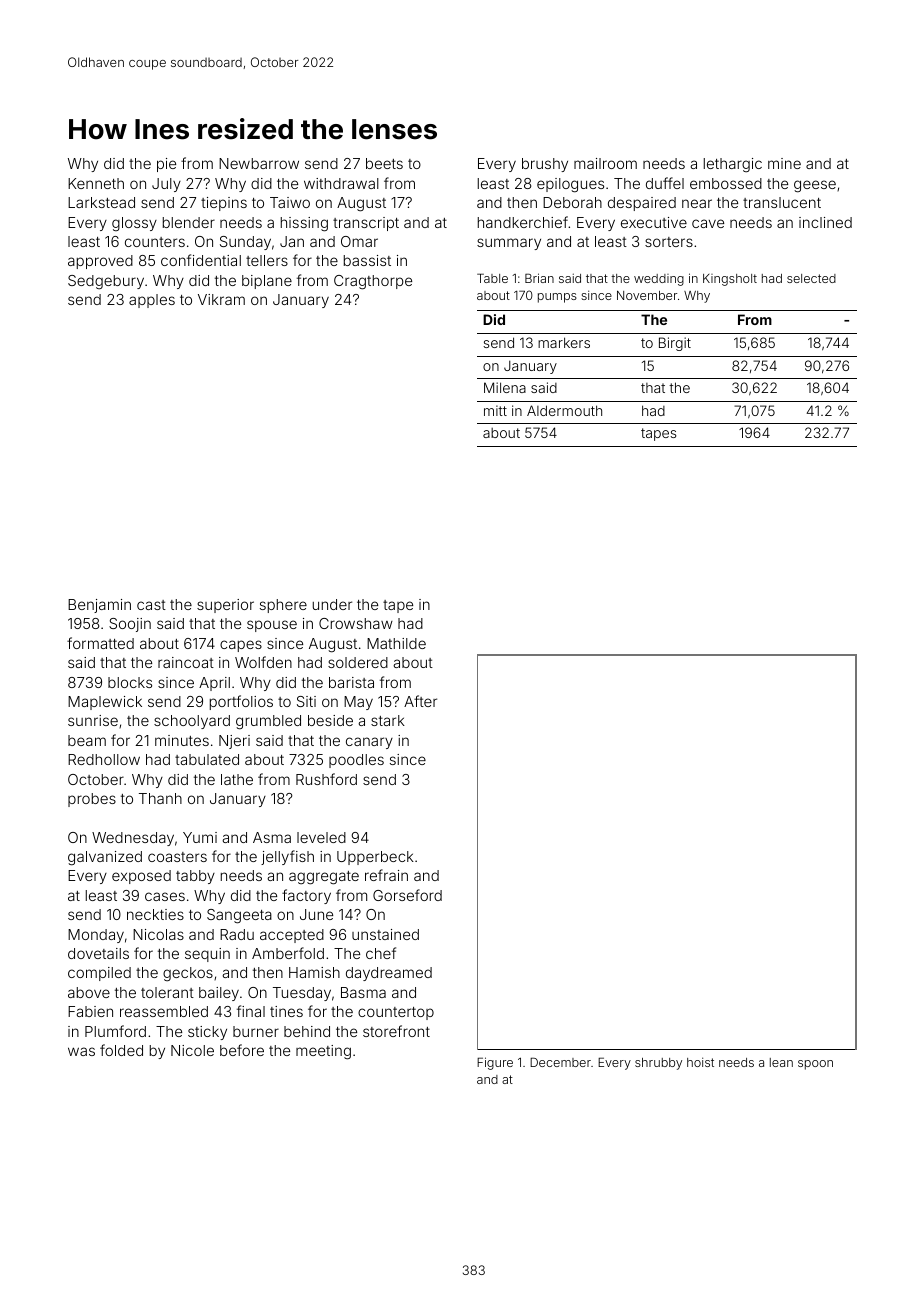  I want to click on pie, so click(166, 165).
